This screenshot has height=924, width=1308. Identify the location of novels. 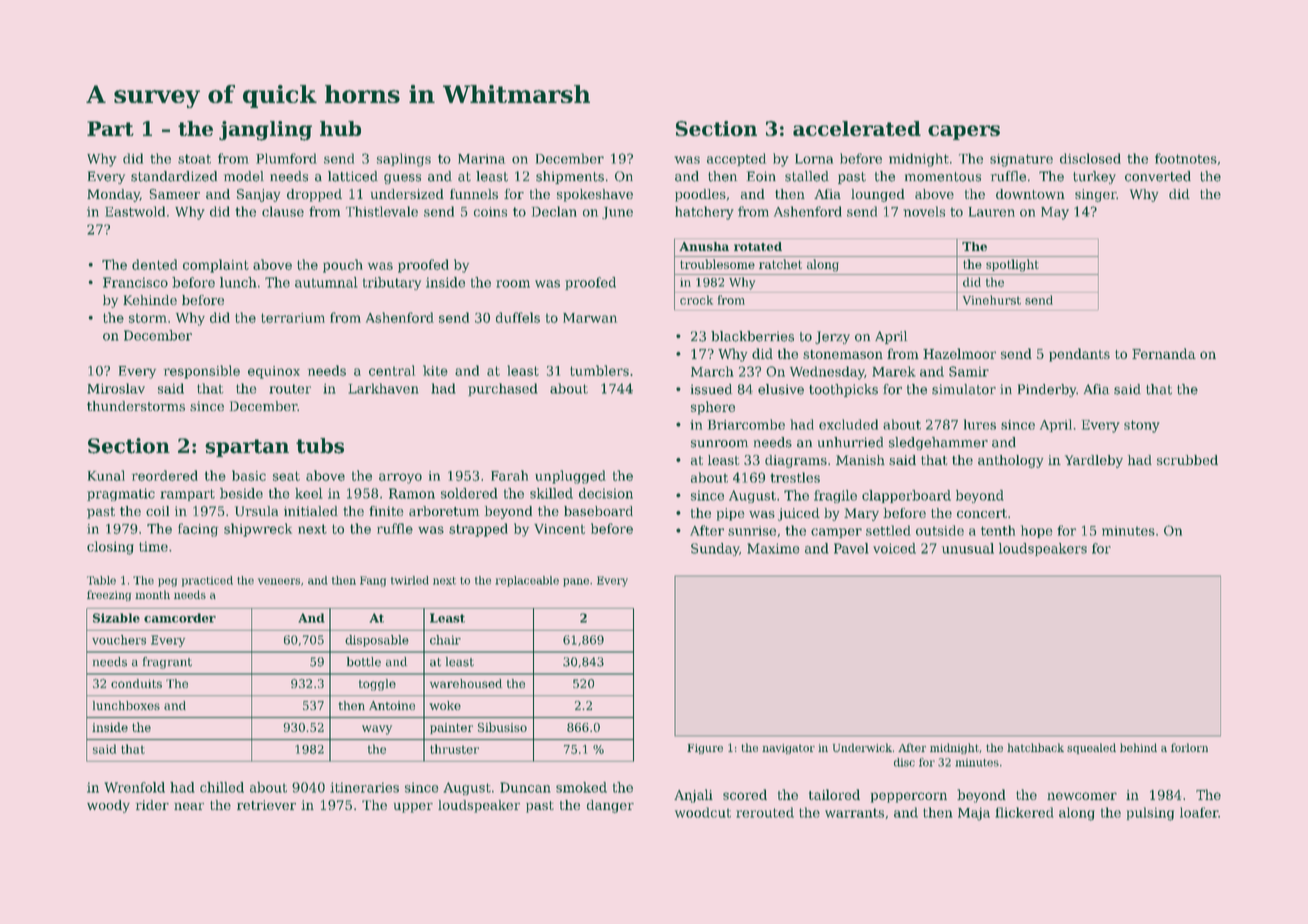
(924, 211).
